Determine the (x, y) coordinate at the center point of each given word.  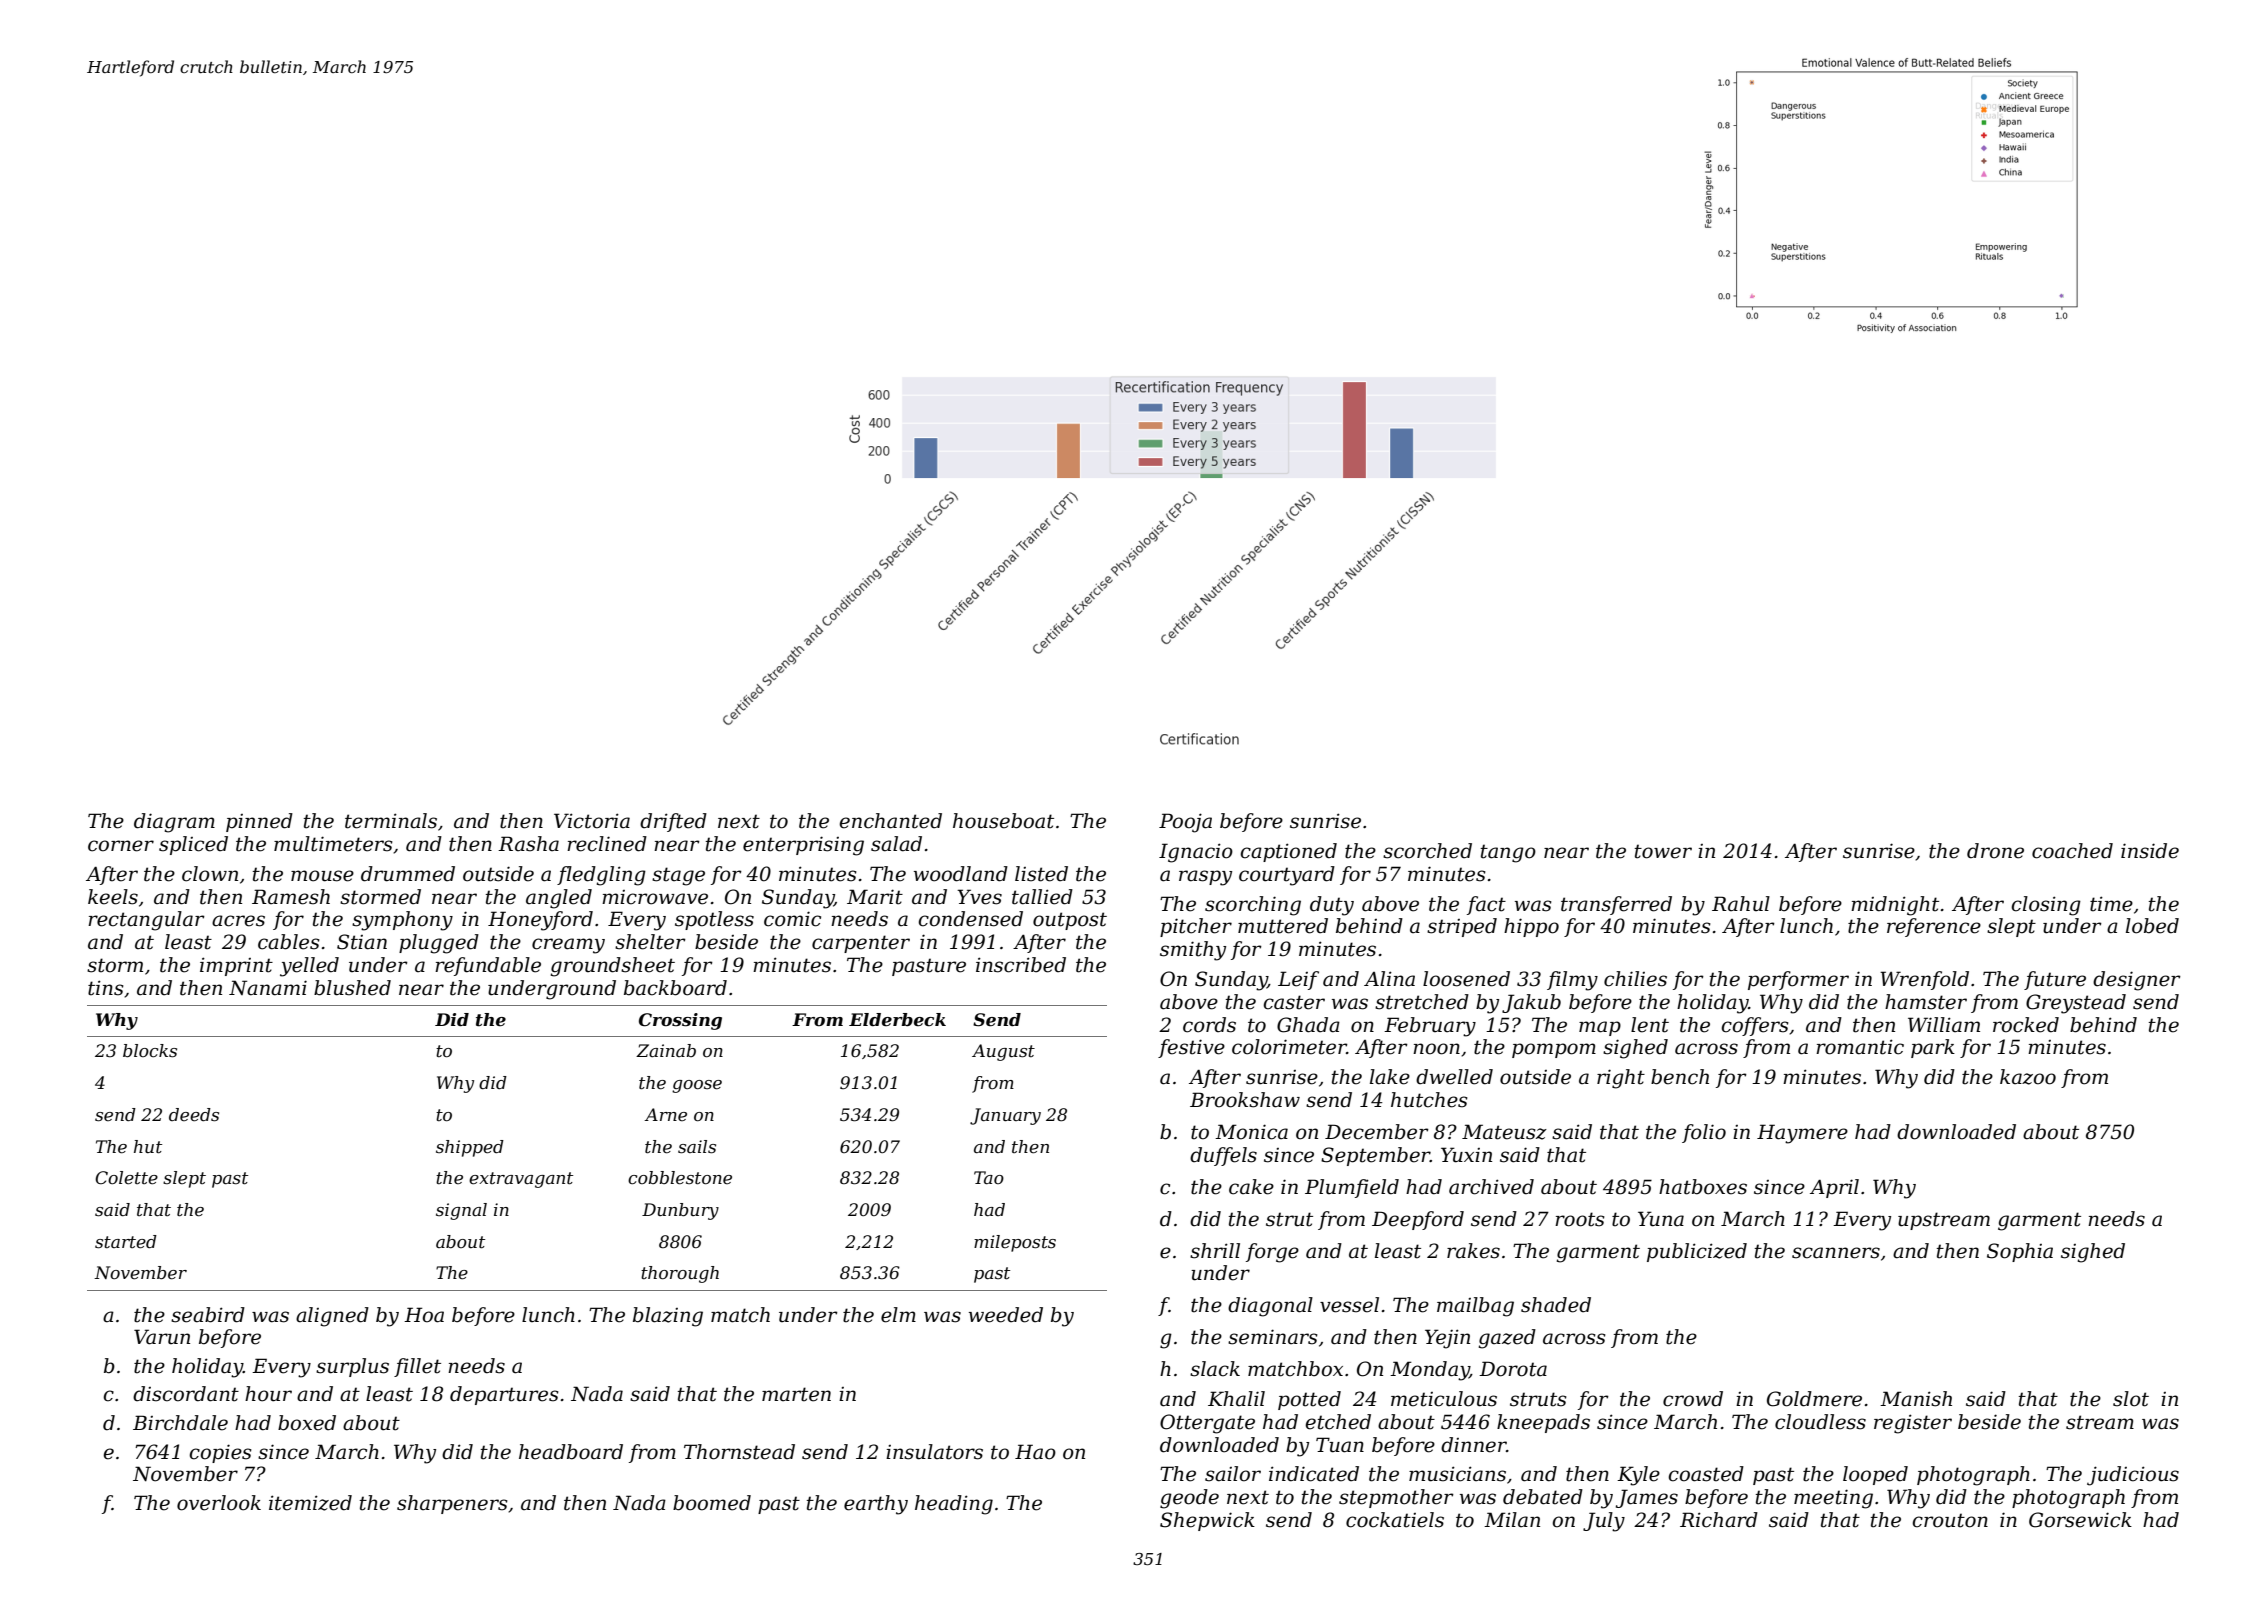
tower (1663, 851)
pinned (259, 822)
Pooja (1185, 823)
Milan (1512, 1520)
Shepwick (1207, 1521)
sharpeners (452, 1504)
